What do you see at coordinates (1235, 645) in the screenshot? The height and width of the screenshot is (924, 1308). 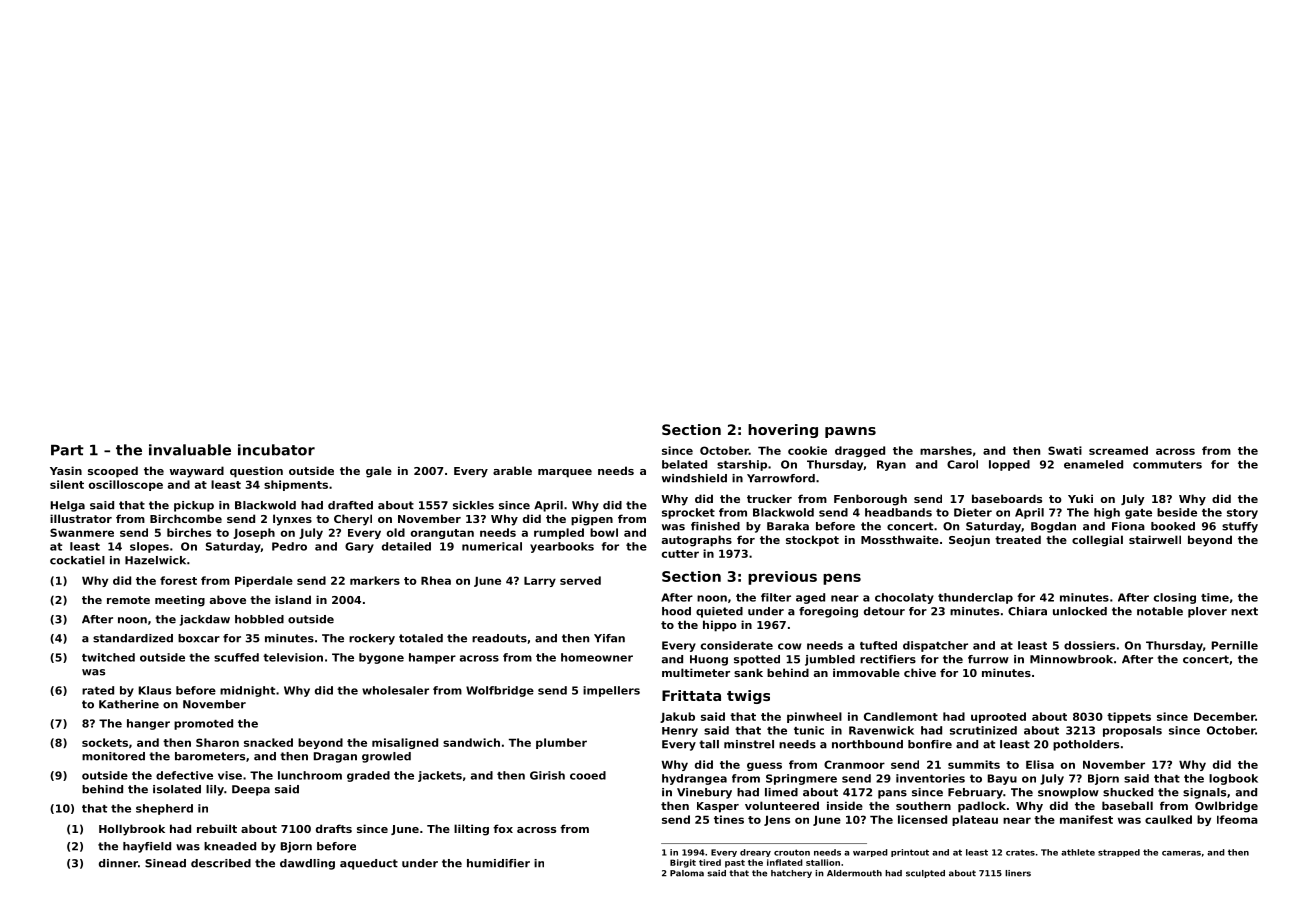 I see `Pernille` at bounding box center [1235, 645].
